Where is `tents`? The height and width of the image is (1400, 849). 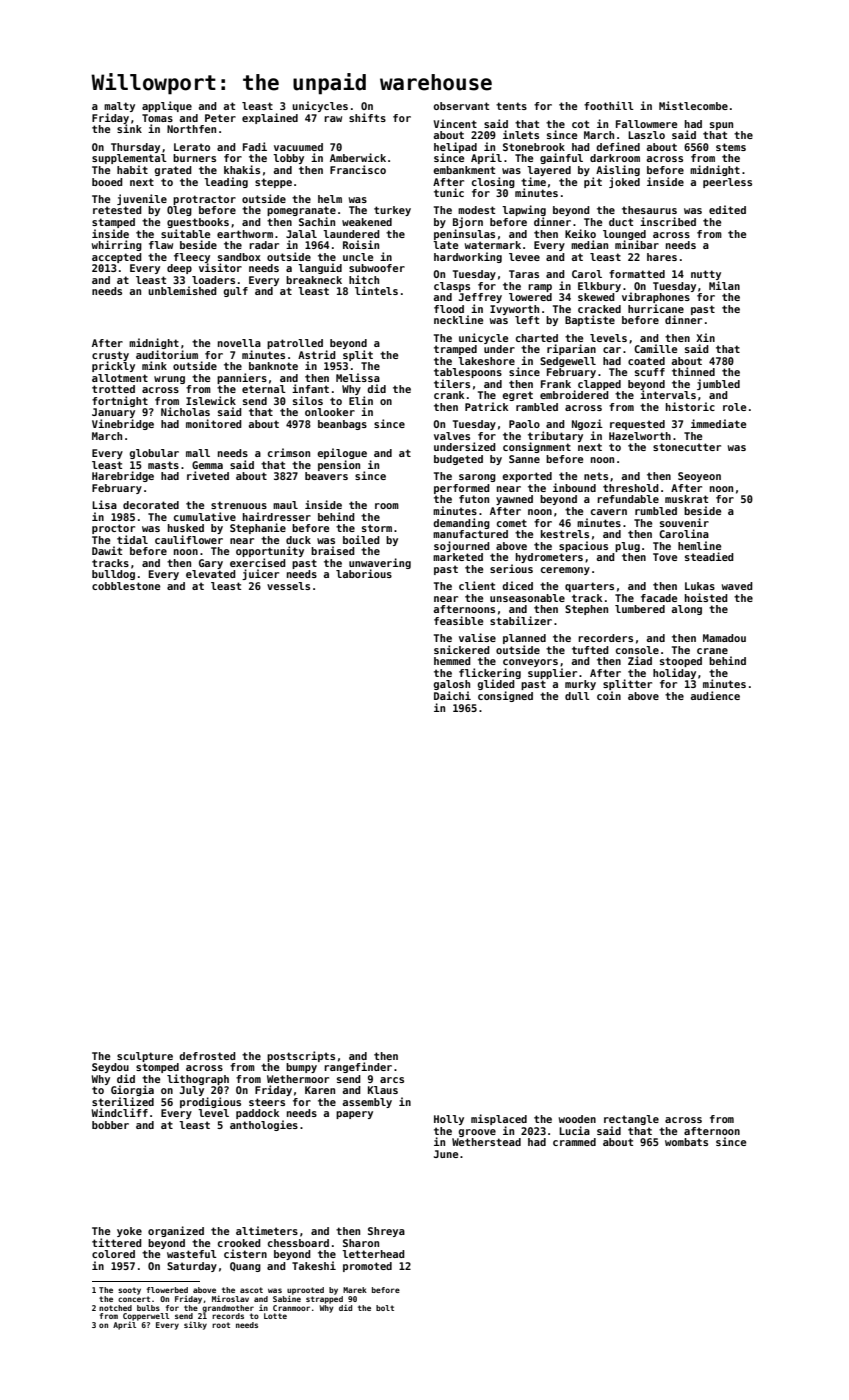 tents is located at coordinates (511, 106).
